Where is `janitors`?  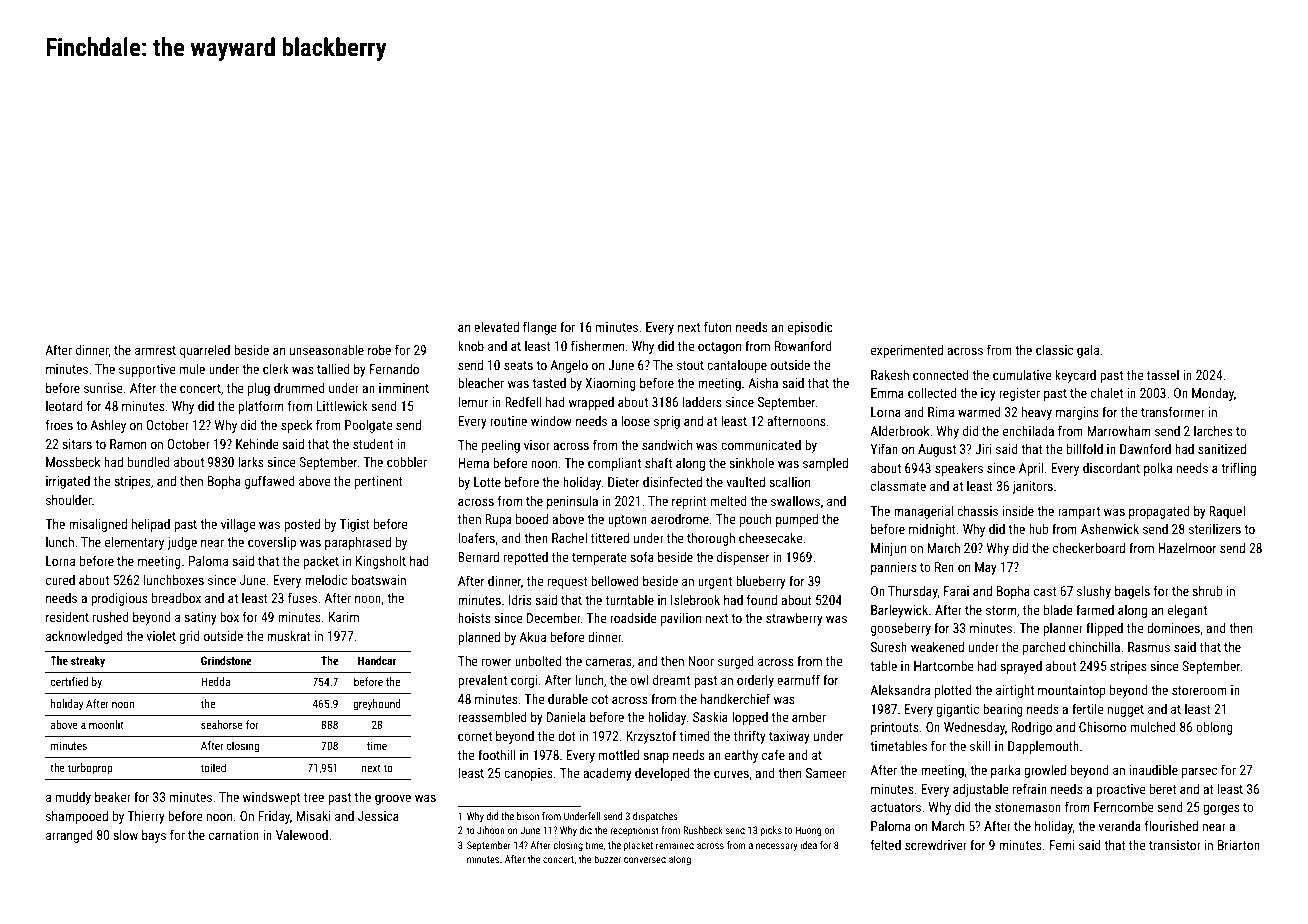 janitors is located at coordinates (1032, 487).
